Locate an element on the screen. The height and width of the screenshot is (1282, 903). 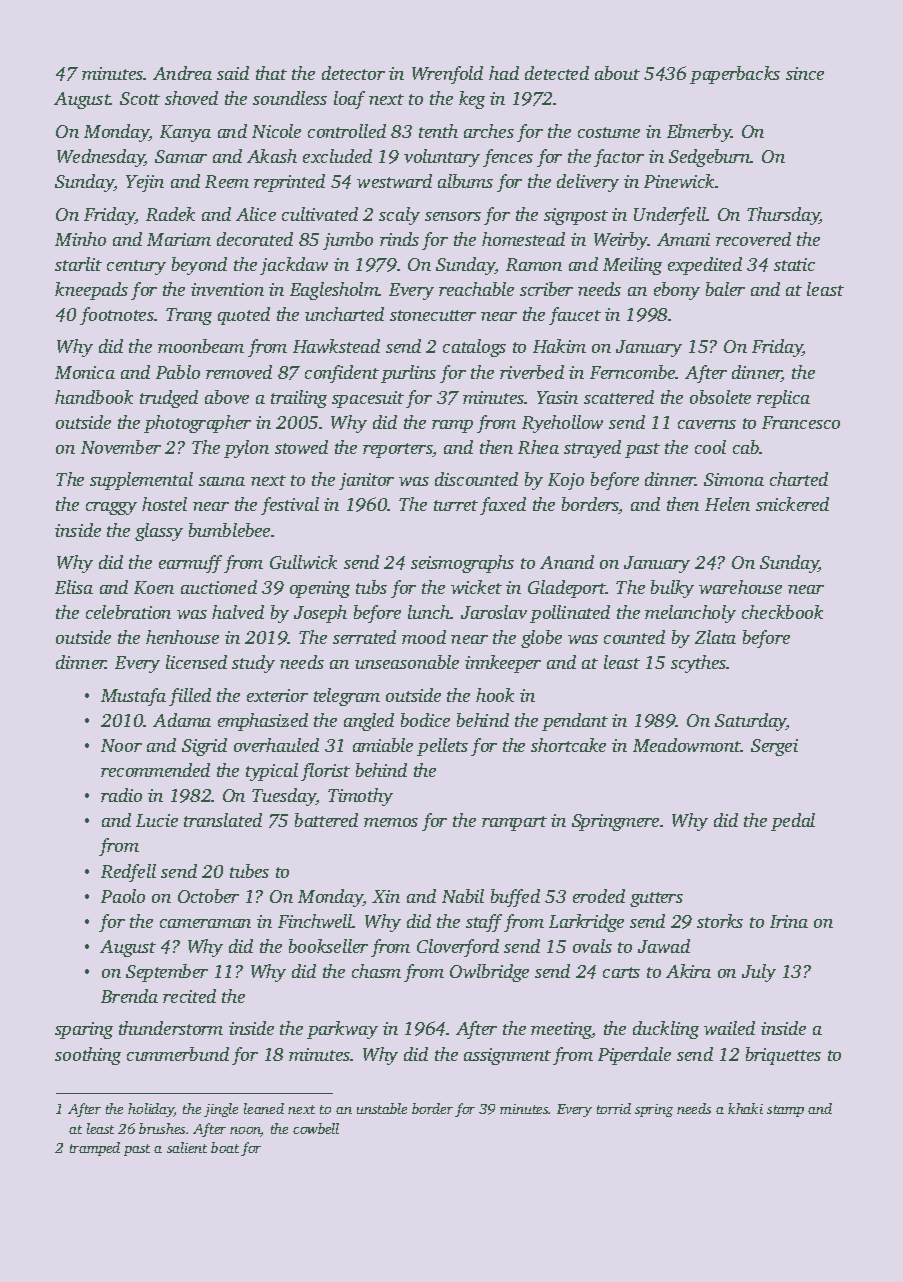
holiday is located at coordinates (151, 1110).
